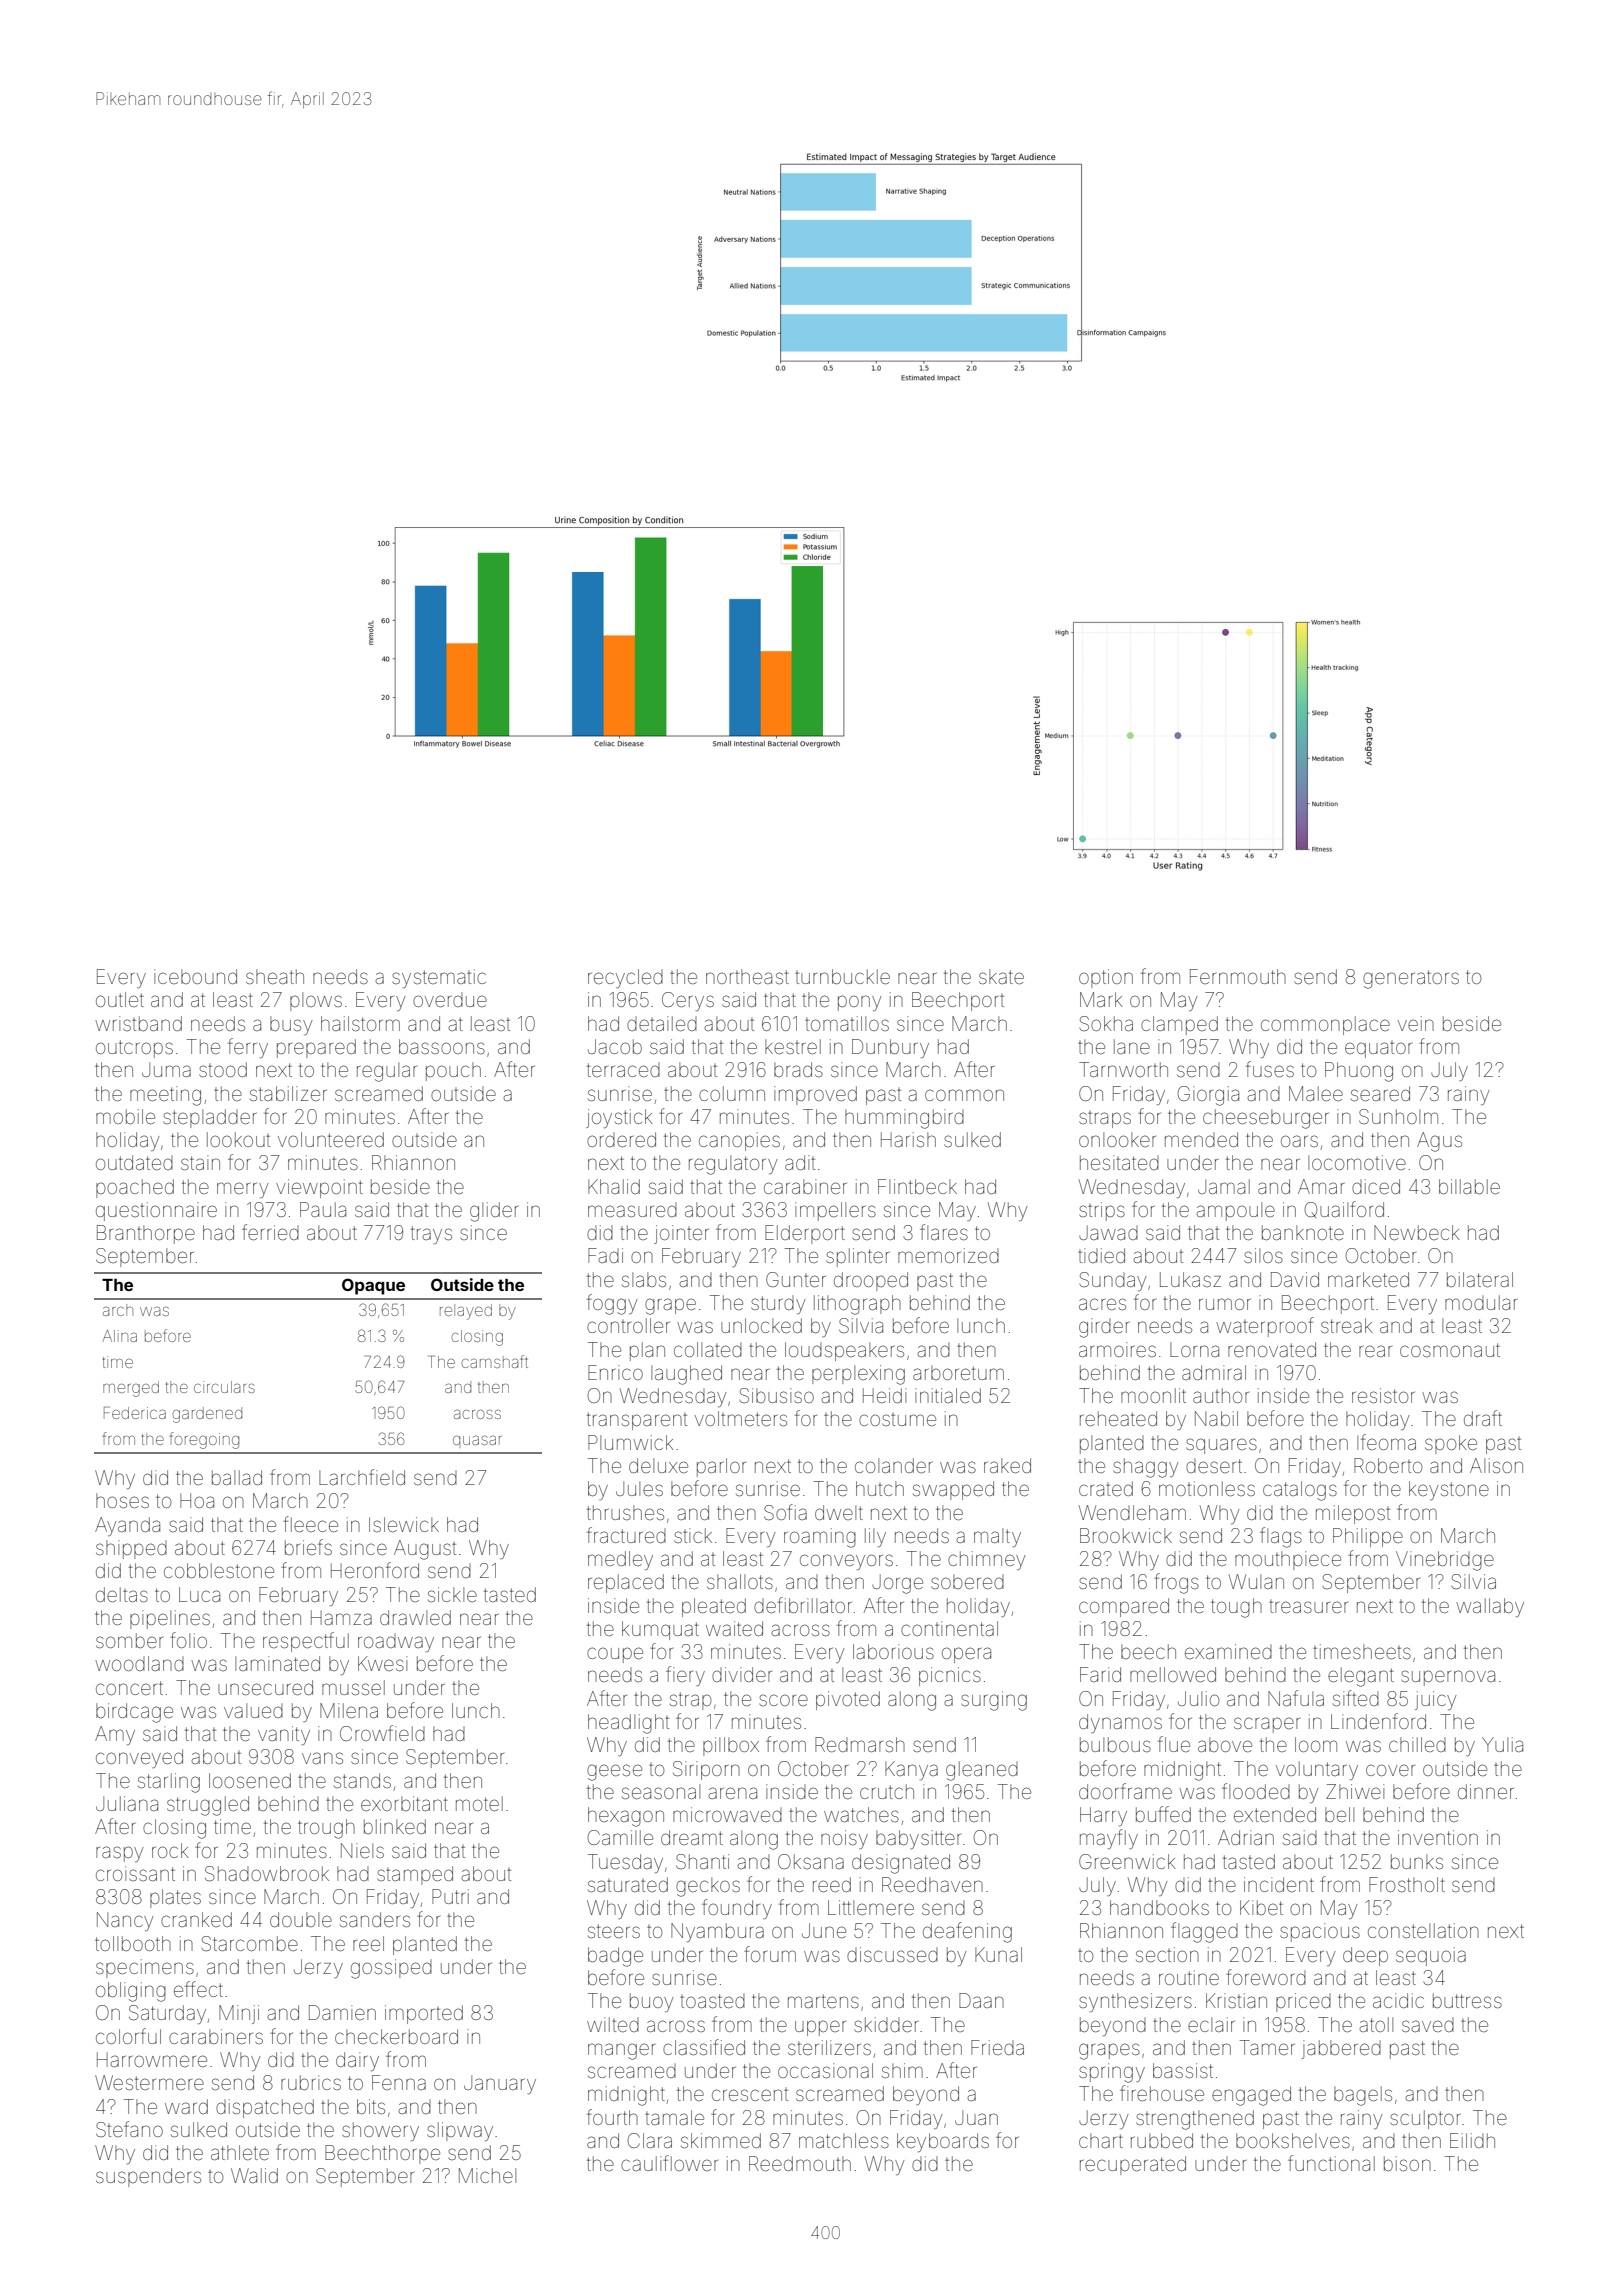 The width and height of the document is (1620, 2292). I want to click on suspenders, so click(148, 2177).
